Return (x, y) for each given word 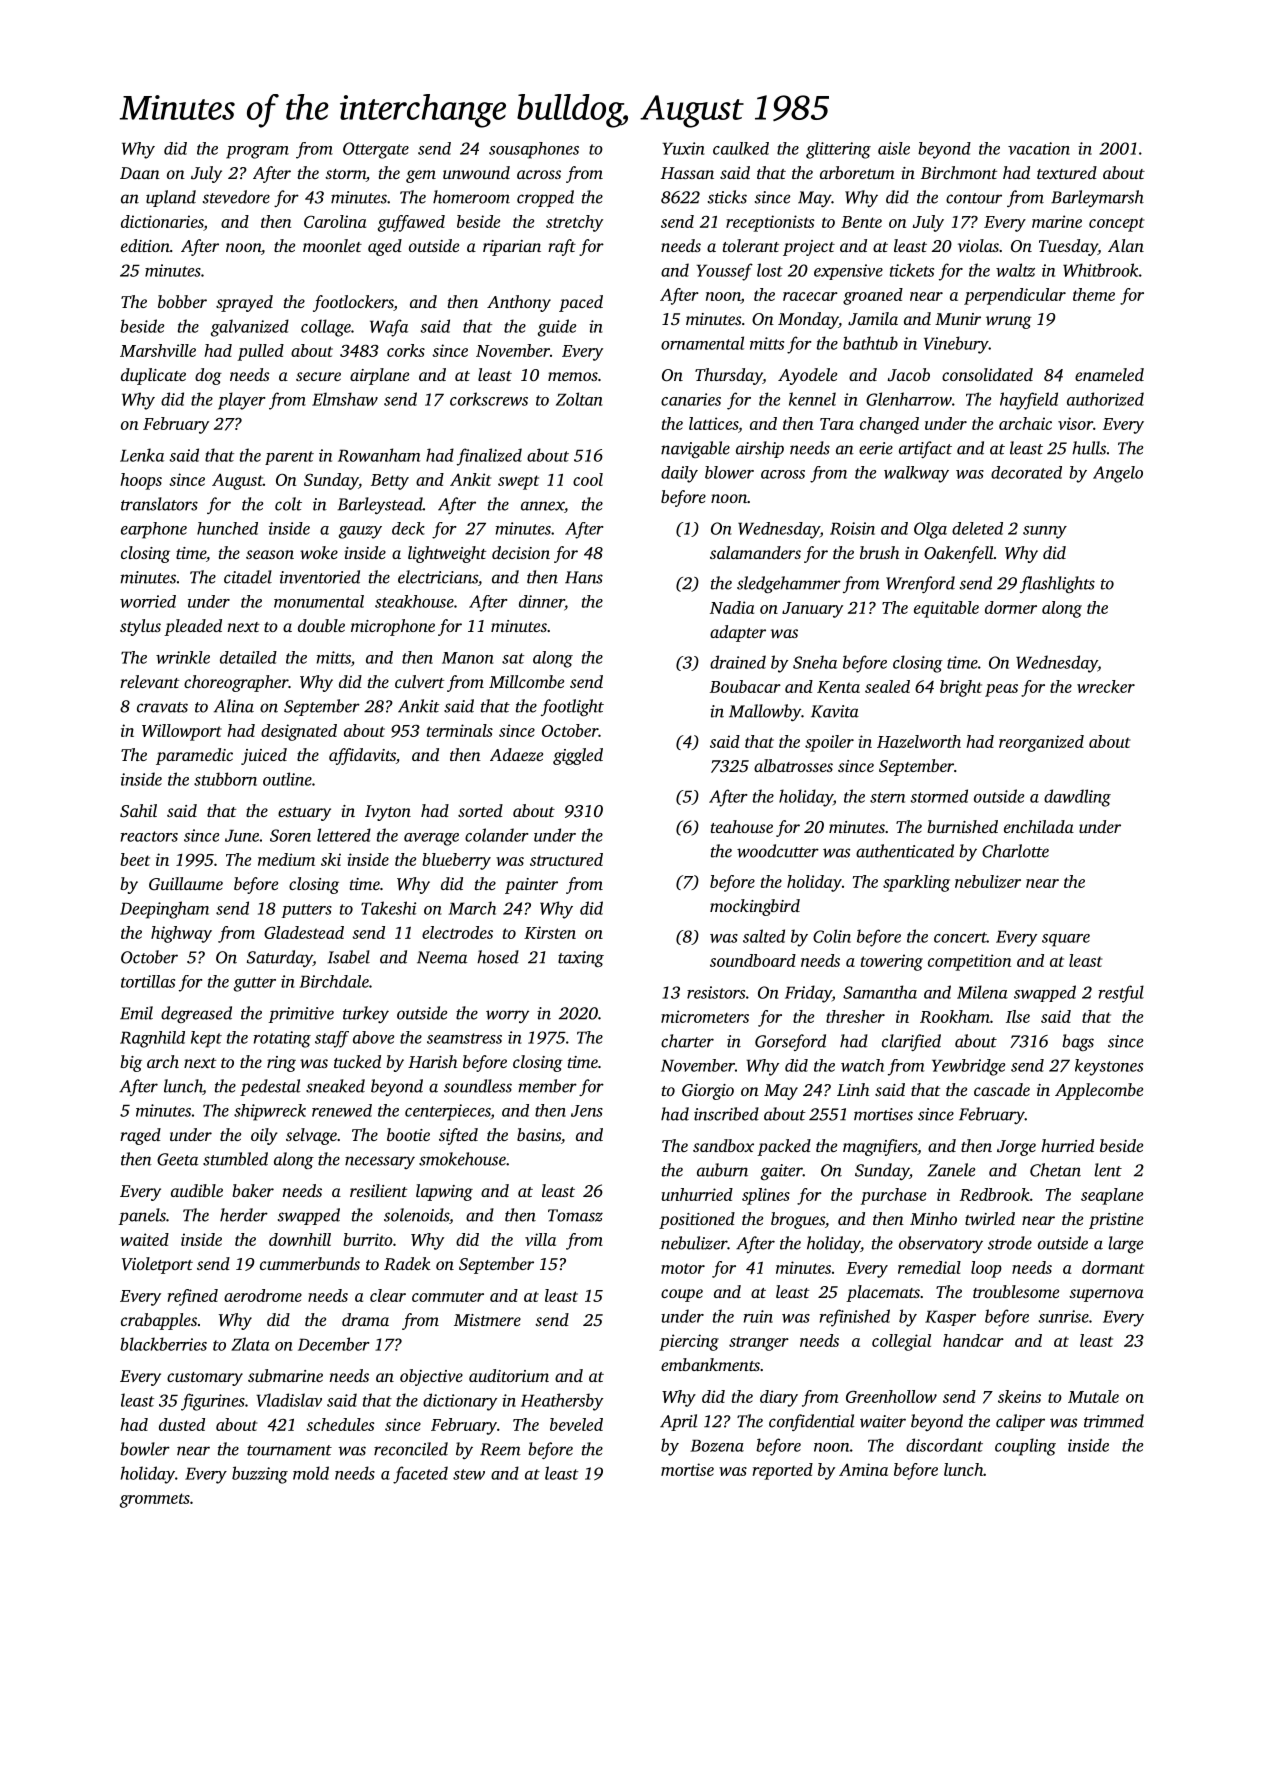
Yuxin (683, 148)
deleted (977, 528)
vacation (1039, 148)
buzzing (260, 1475)
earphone (154, 530)
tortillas (148, 981)
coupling (1025, 1447)
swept (518, 482)
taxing (581, 959)
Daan (140, 173)
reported (782, 1471)
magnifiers (880, 1147)
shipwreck (270, 1112)
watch (862, 1065)
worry (507, 1016)
